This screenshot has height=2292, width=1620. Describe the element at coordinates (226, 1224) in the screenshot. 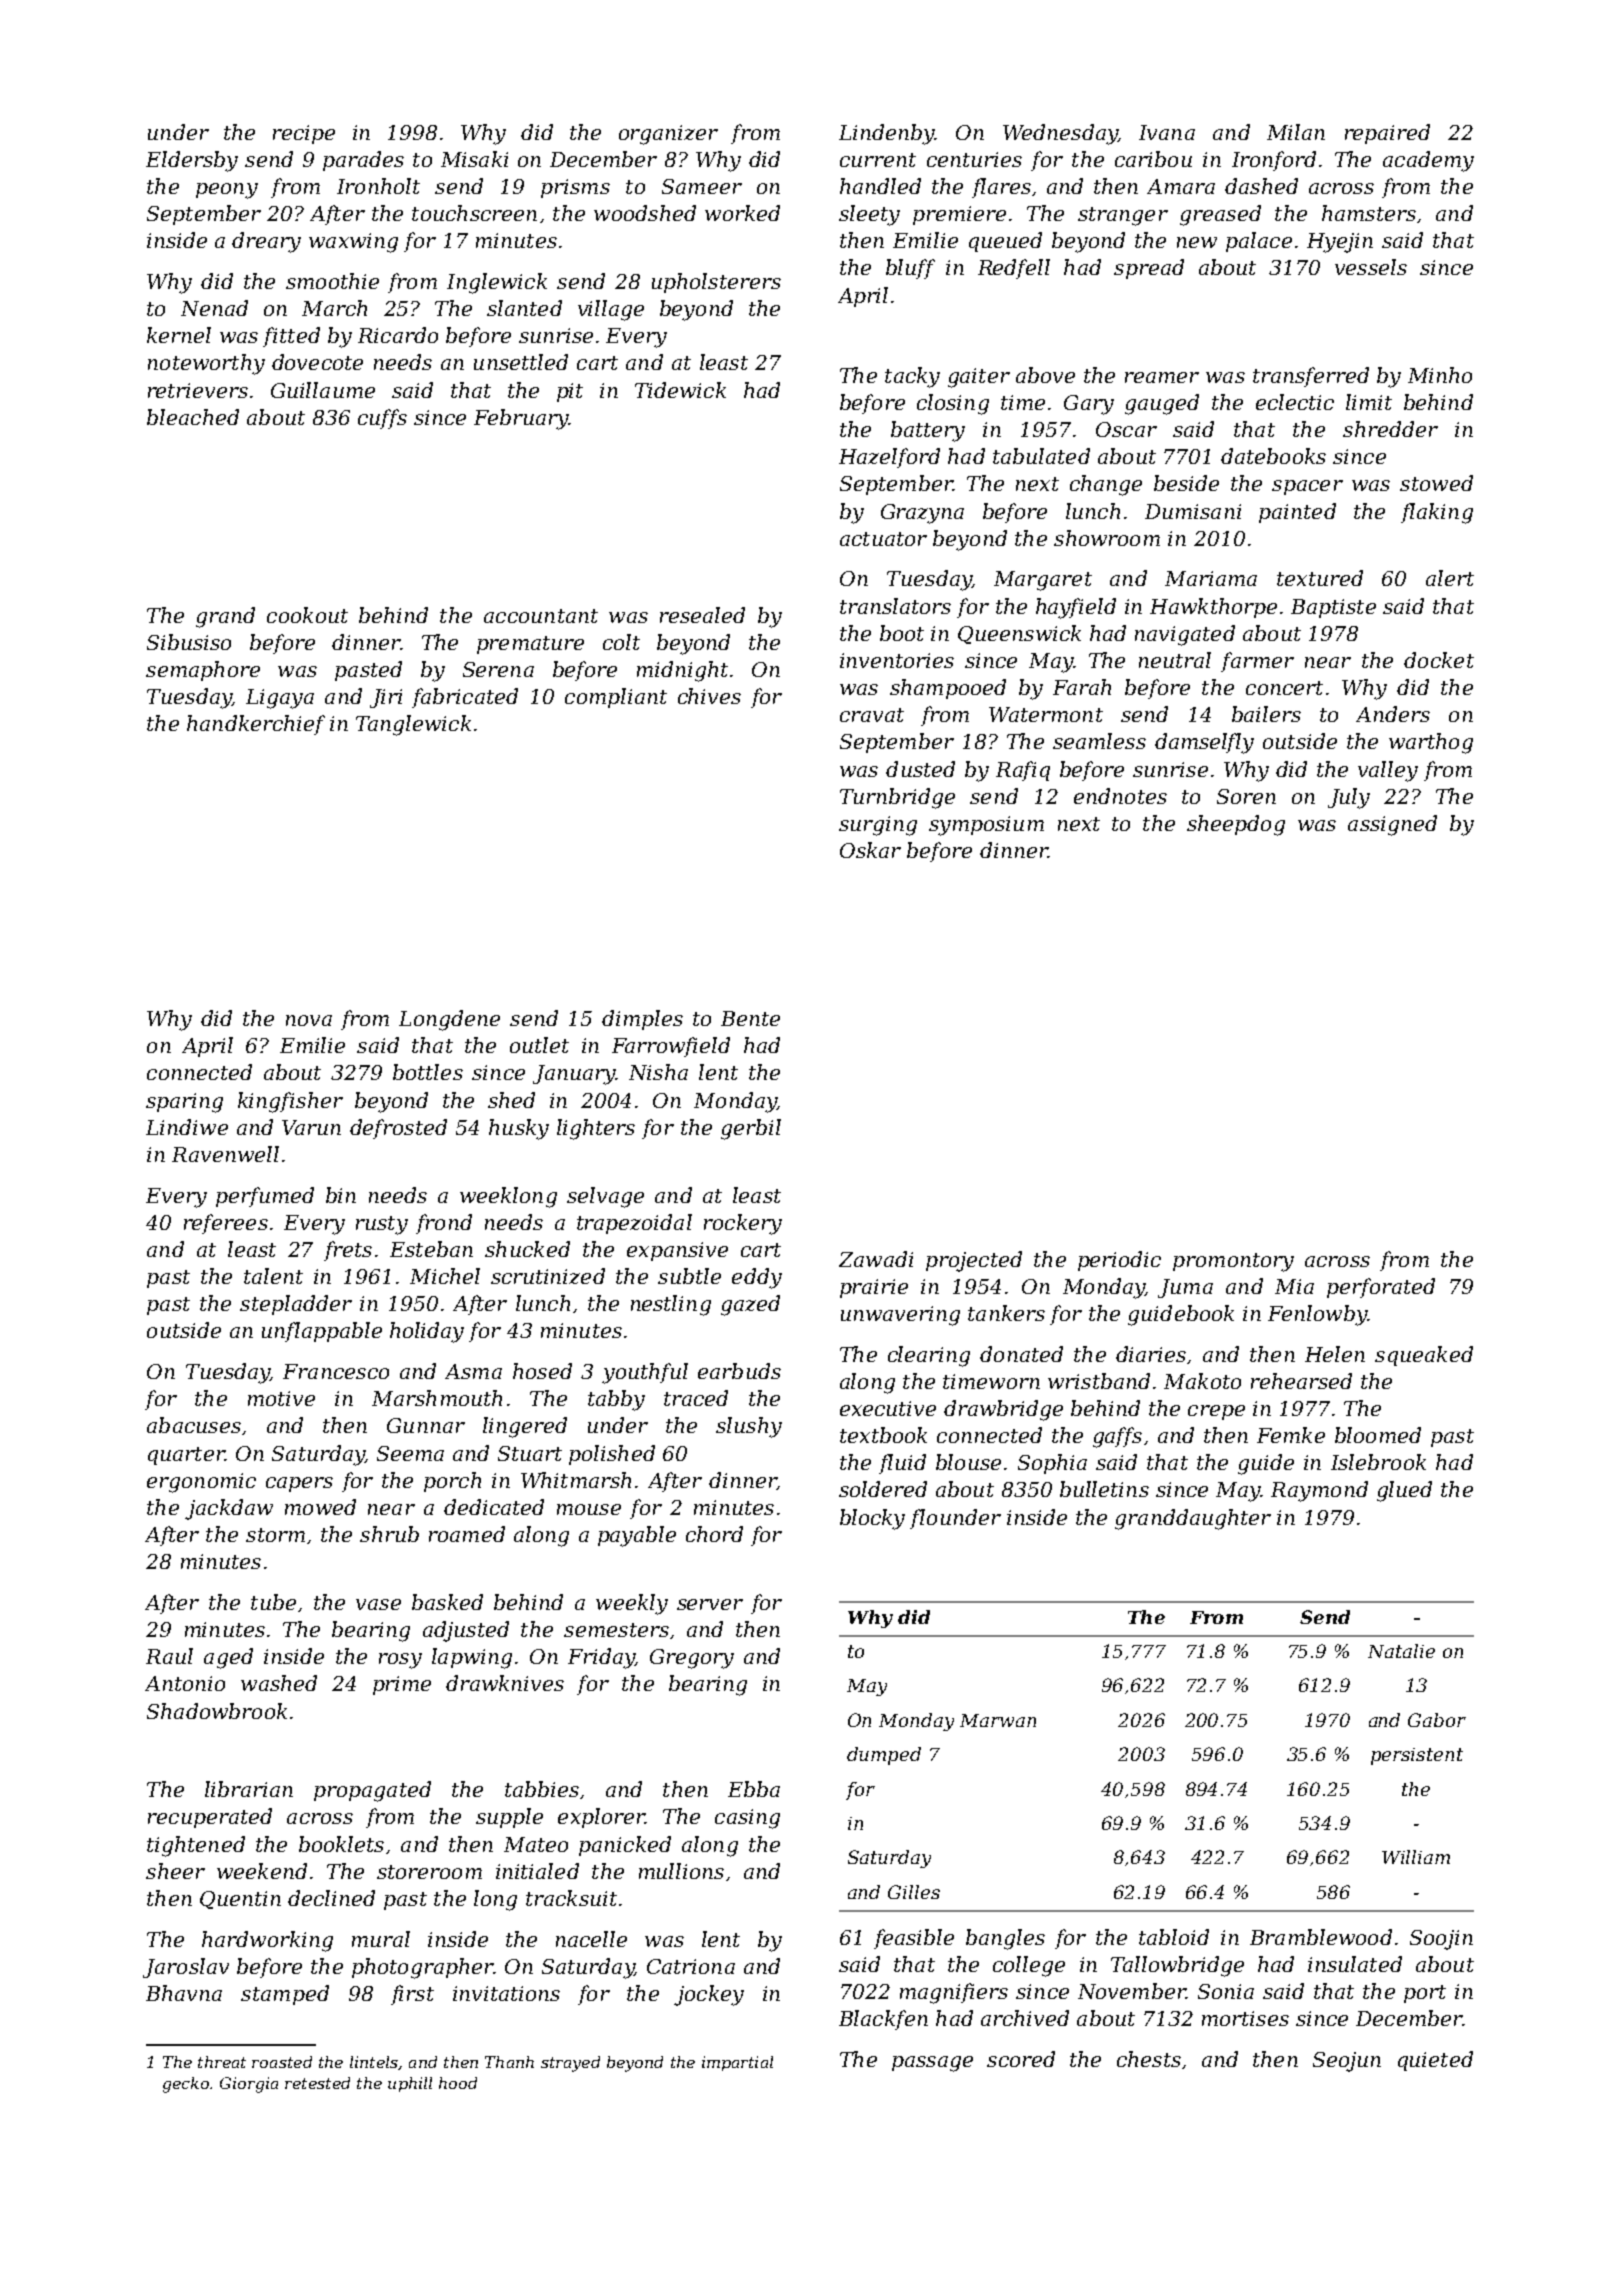

I see `referees` at that location.
